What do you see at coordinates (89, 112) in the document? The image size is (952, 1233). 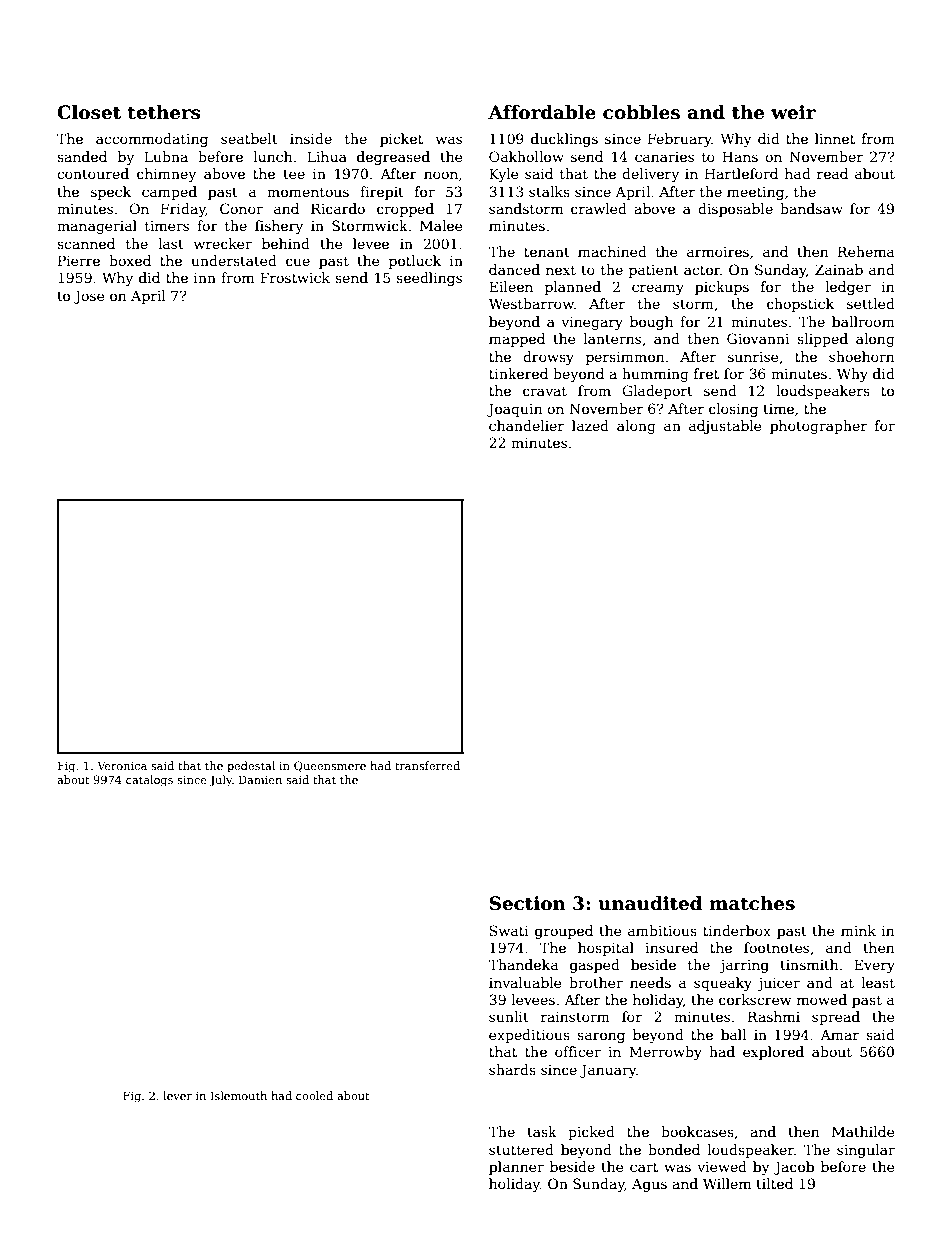 I see `Closet` at bounding box center [89, 112].
